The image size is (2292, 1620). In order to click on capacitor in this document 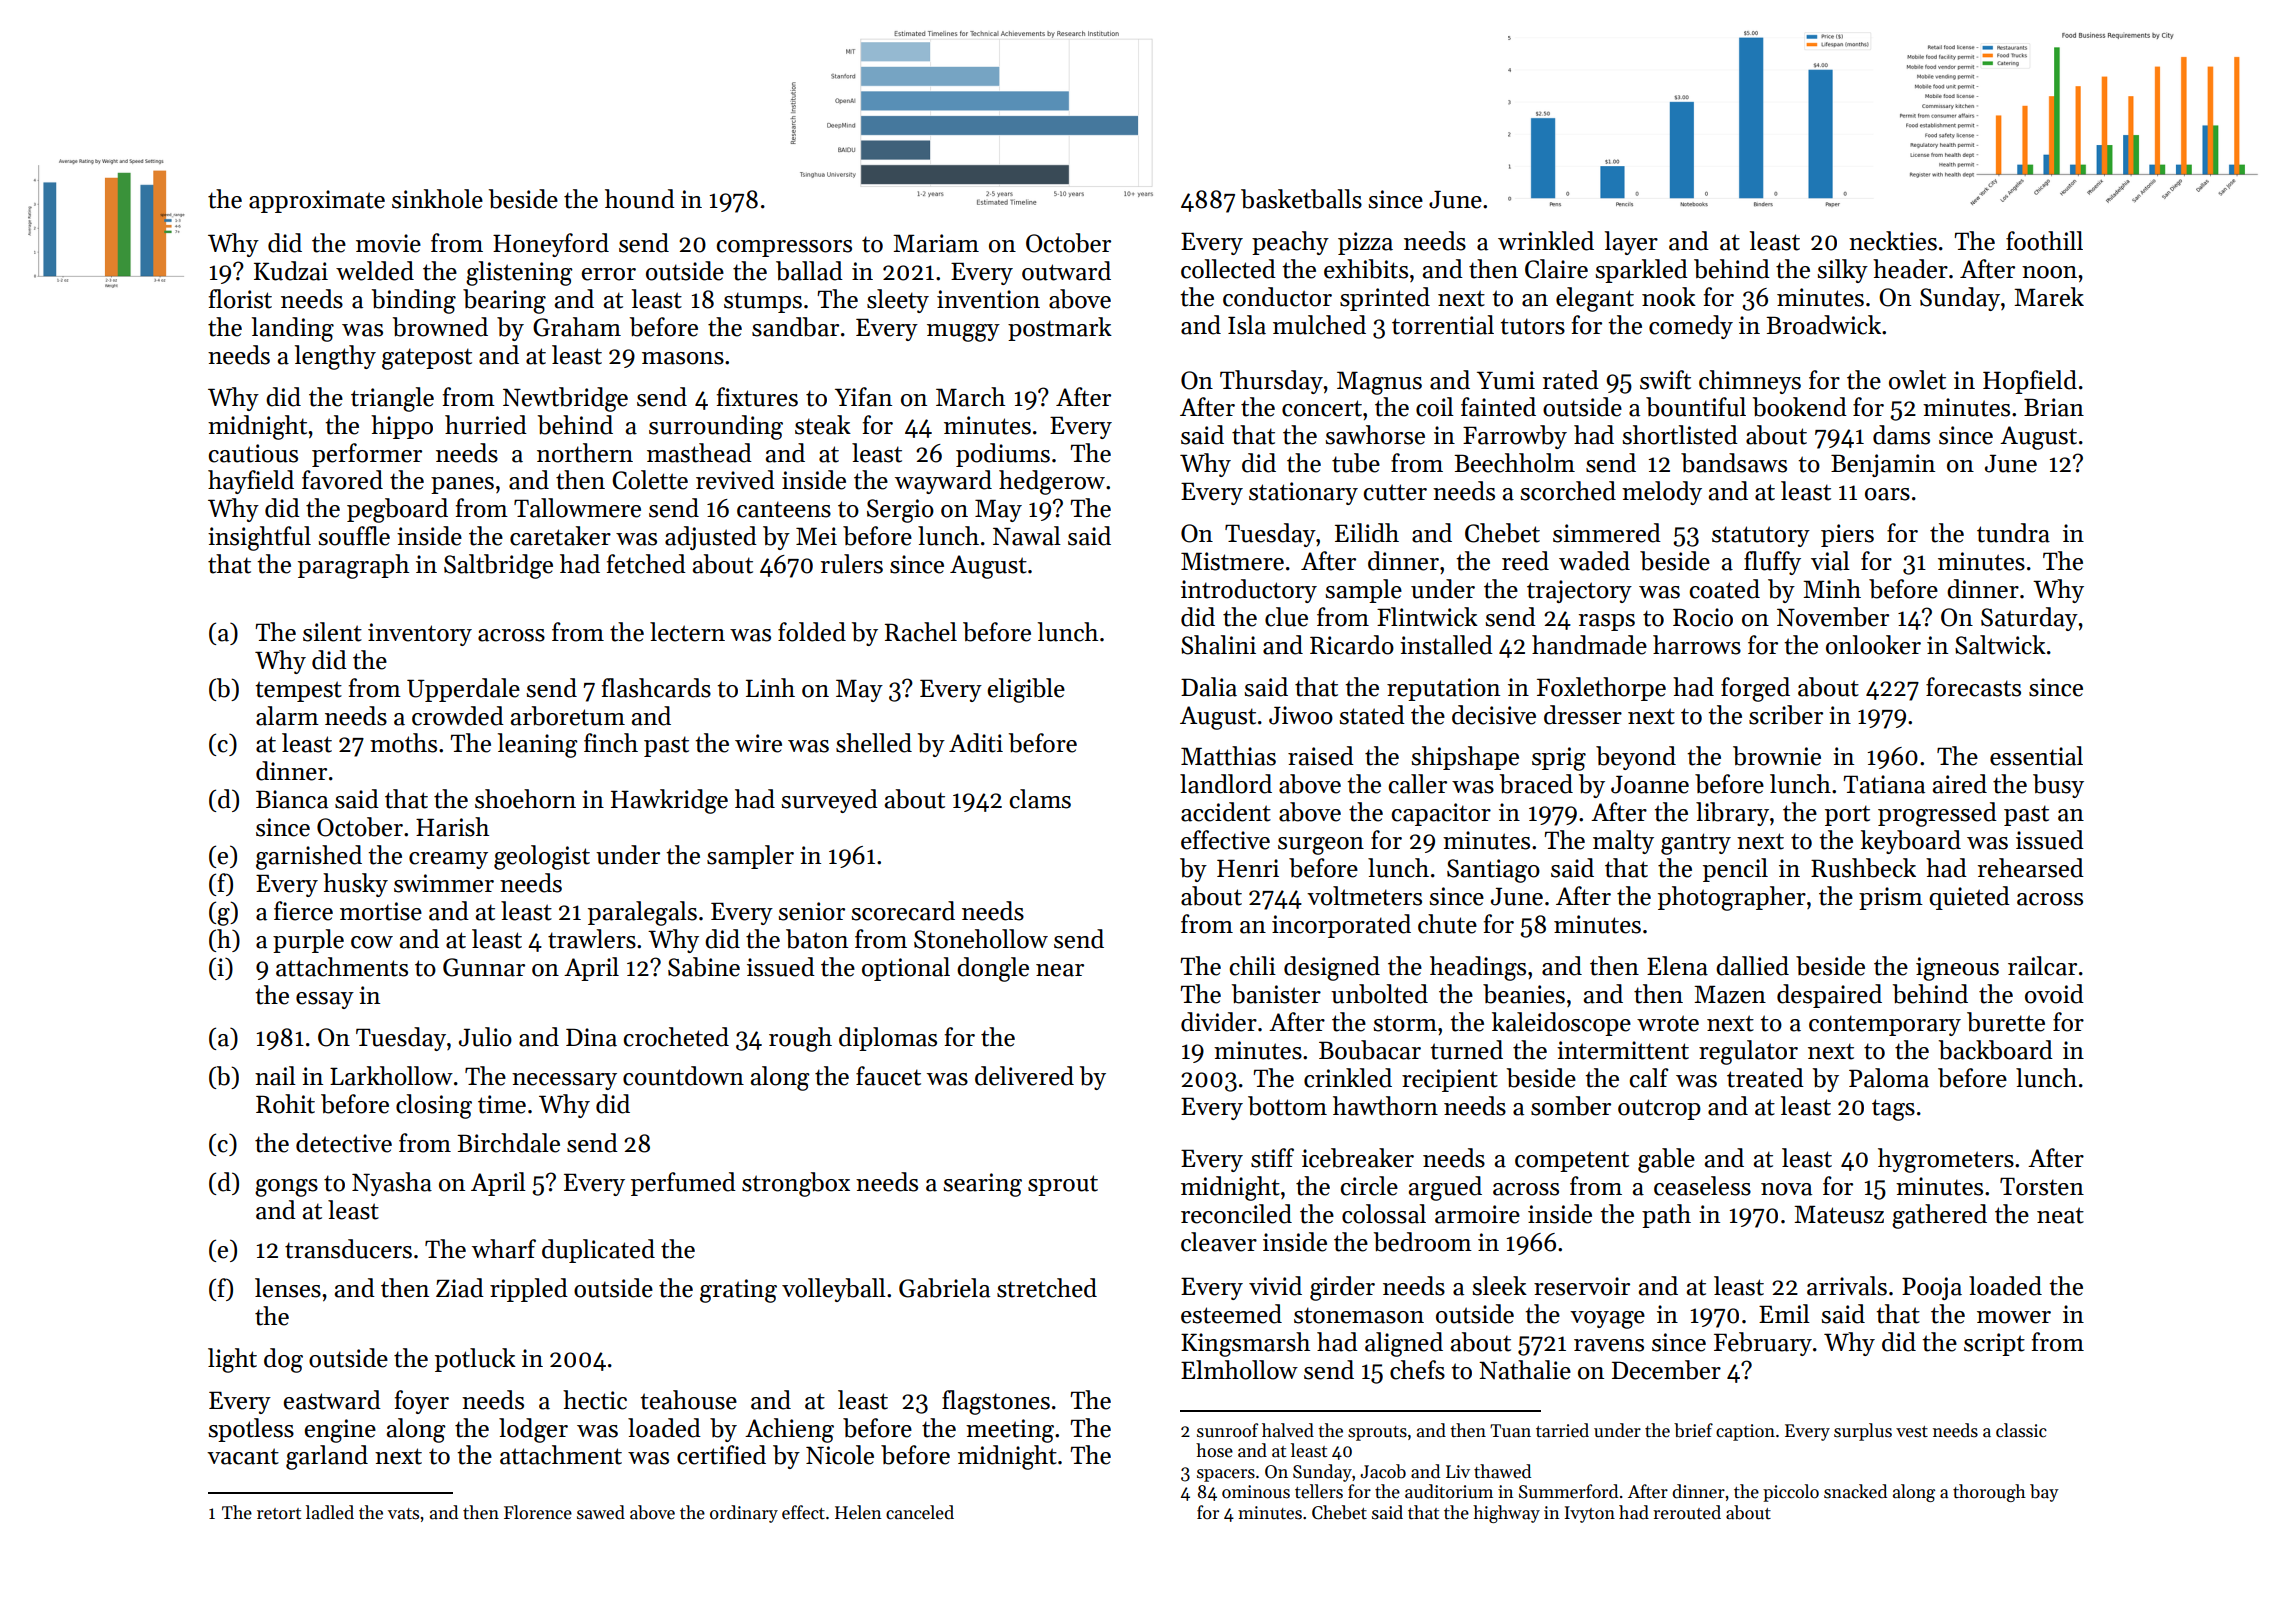, I will do `click(1441, 814)`.
